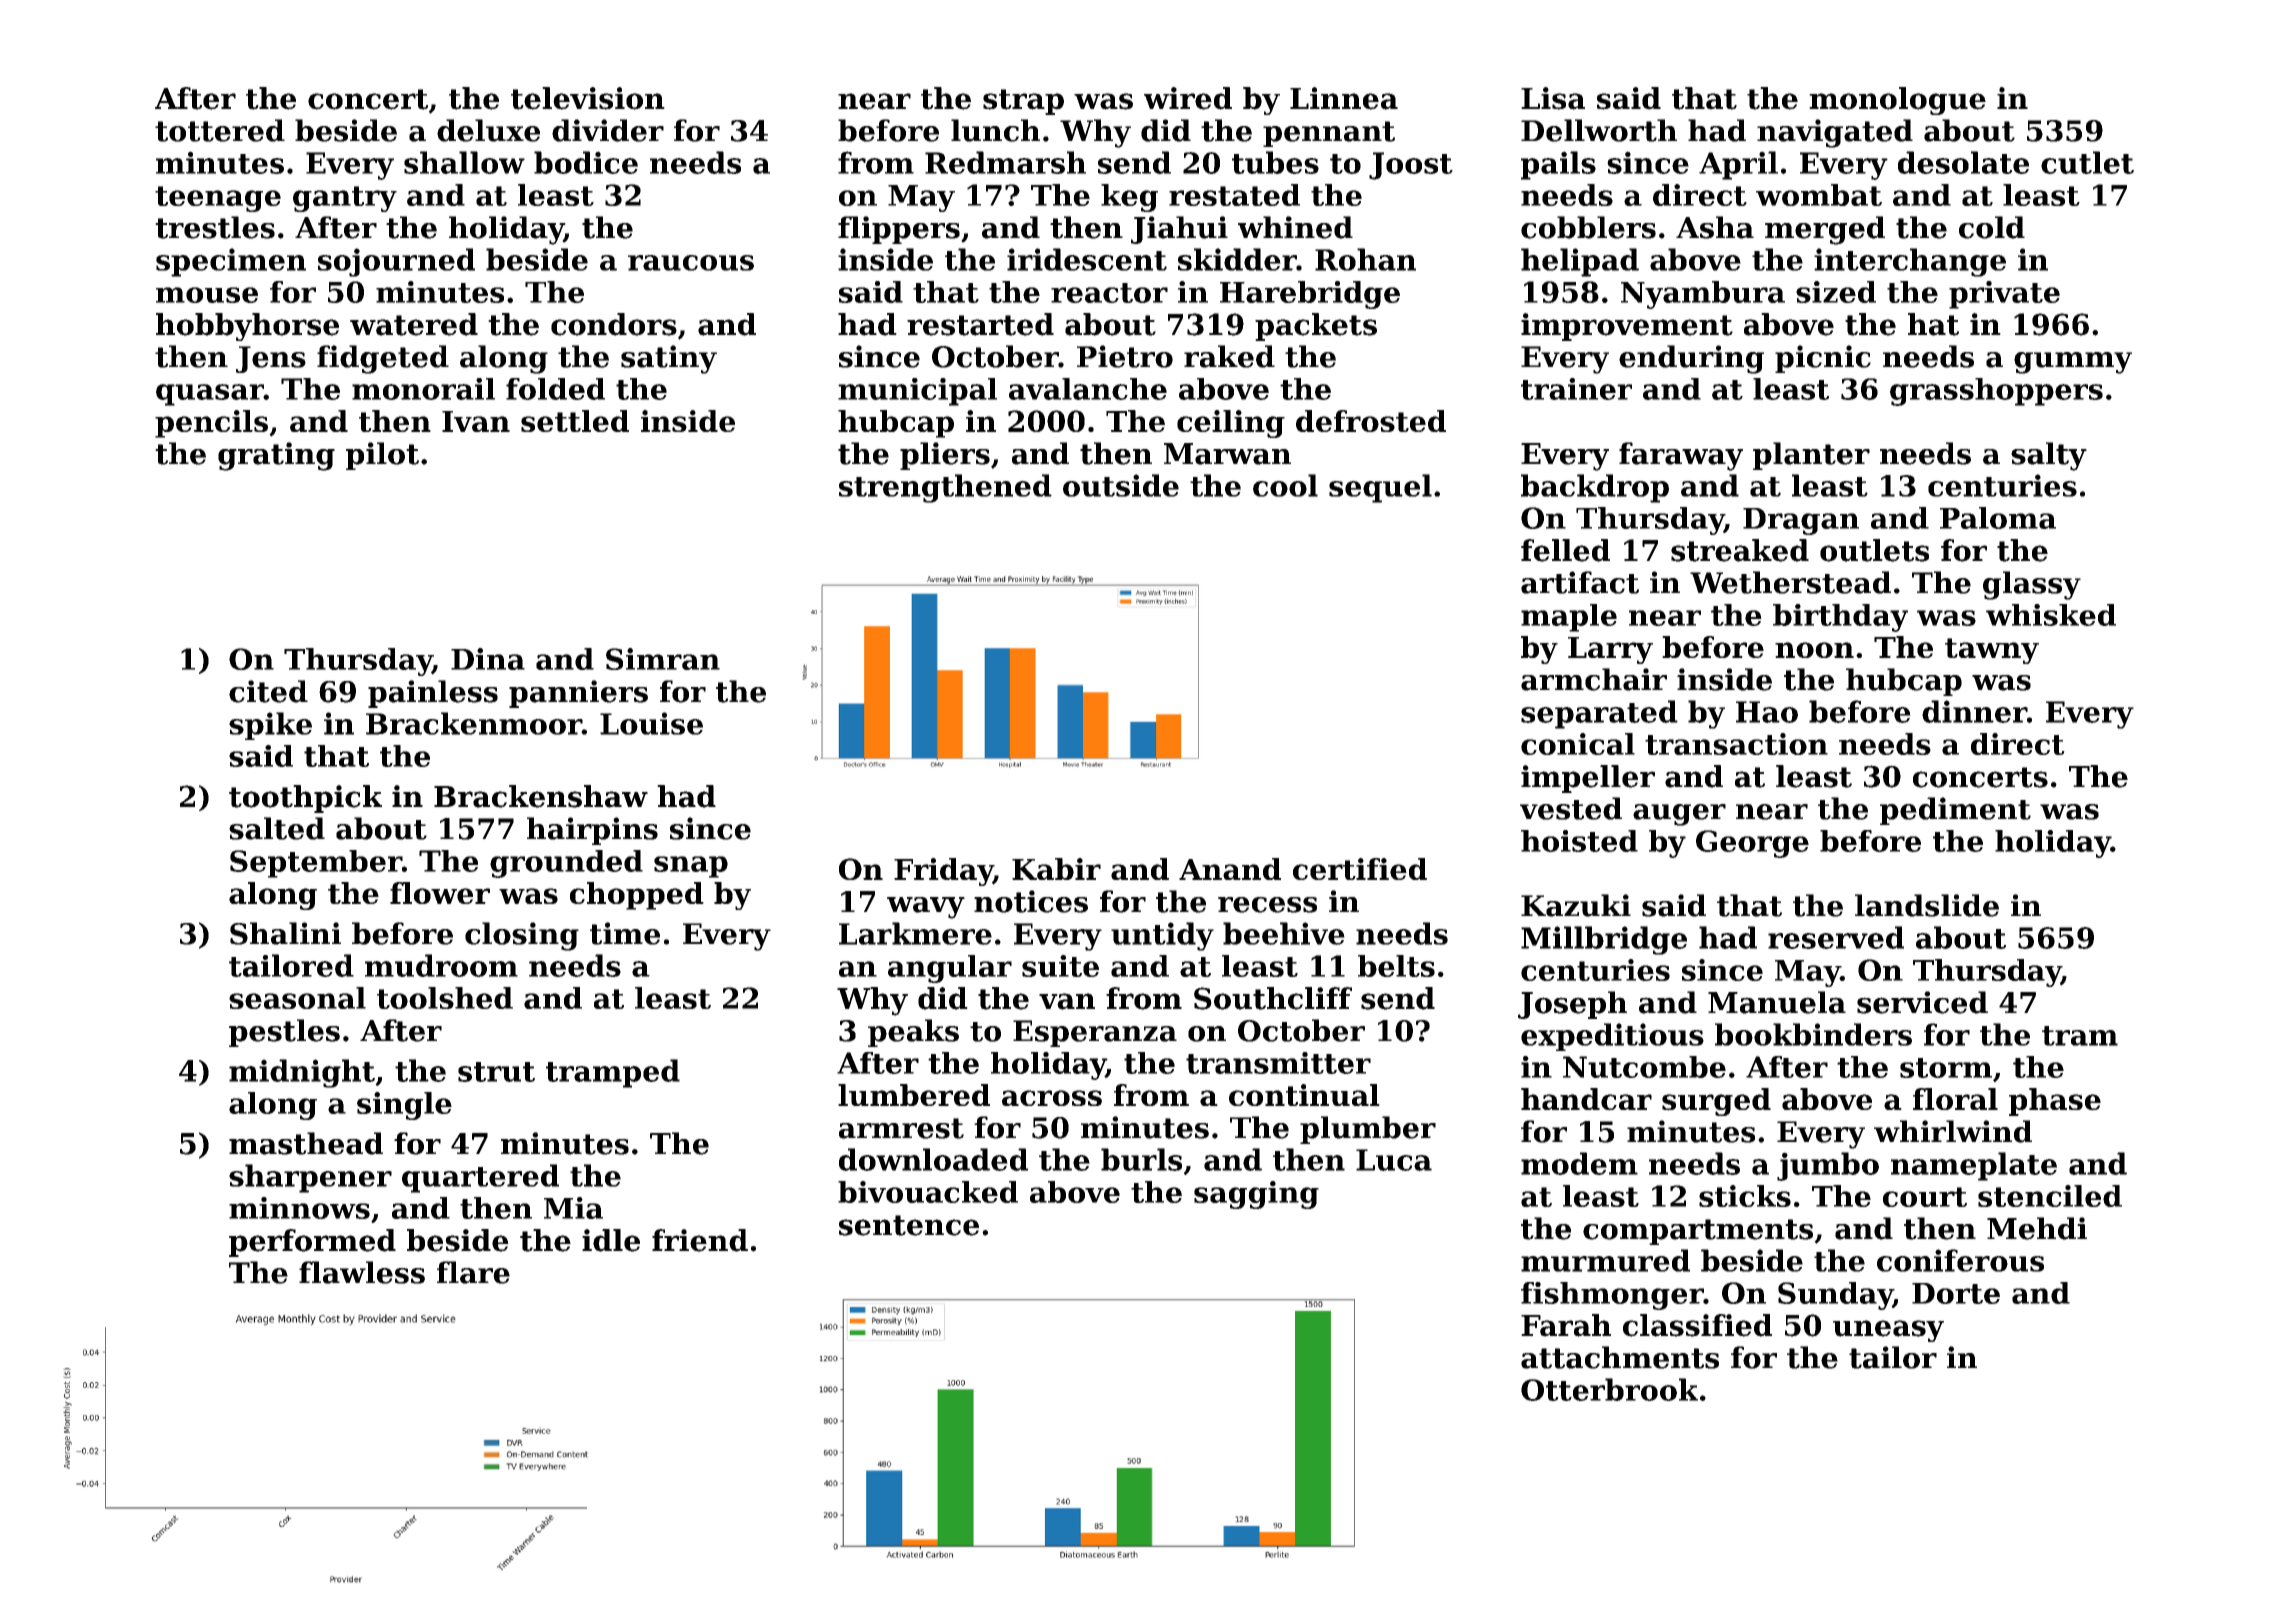 This screenshot has height=1620, width=2292. I want to click on tottered, so click(220, 130).
